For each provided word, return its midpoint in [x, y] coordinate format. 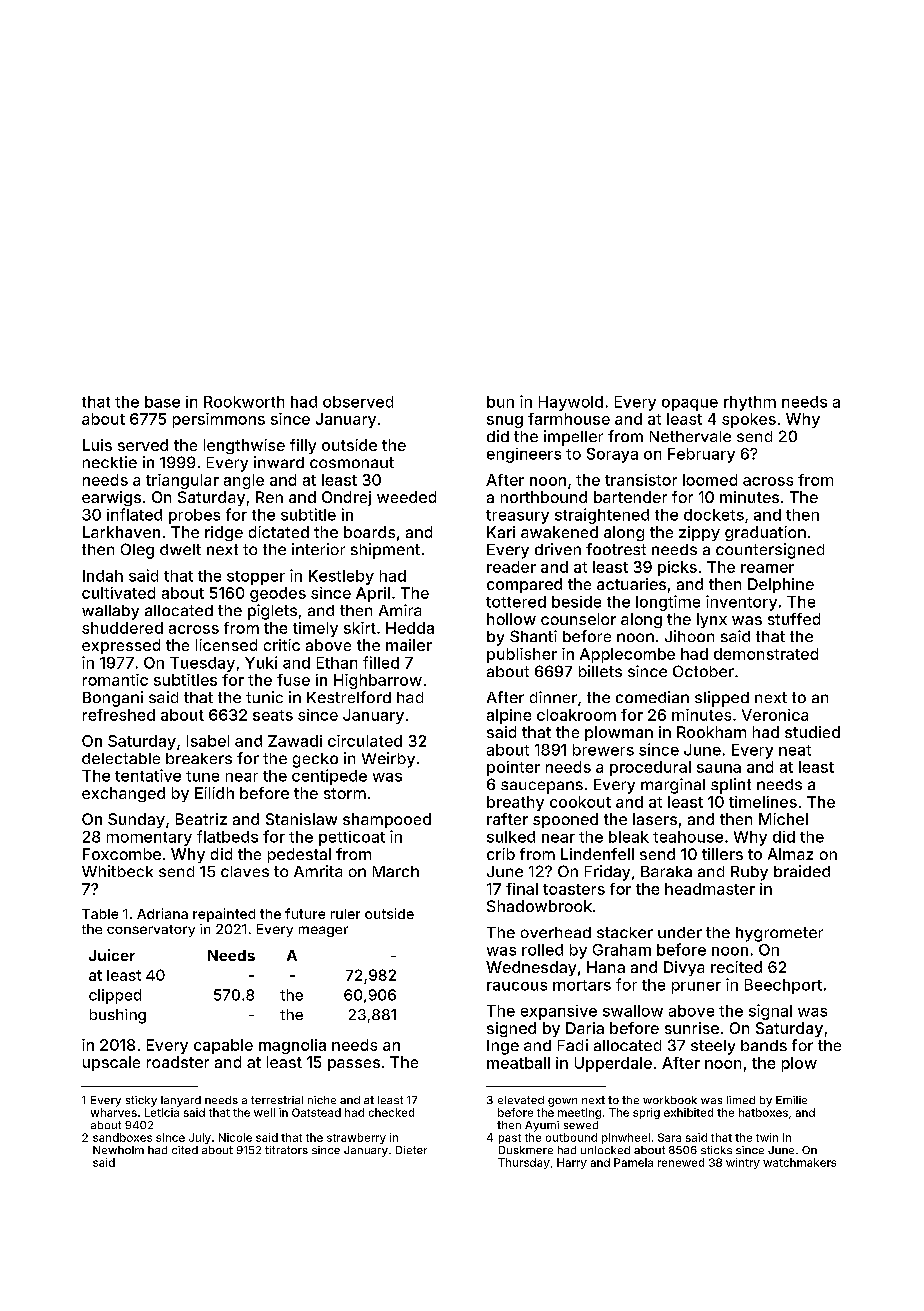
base [162, 402]
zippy [699, 533]
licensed [226, 645]
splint [731, 786]
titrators [286, 1150]
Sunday [136, 820]
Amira [400, 610]
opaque [690, 405]
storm [345, 793]
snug [505, 422]
